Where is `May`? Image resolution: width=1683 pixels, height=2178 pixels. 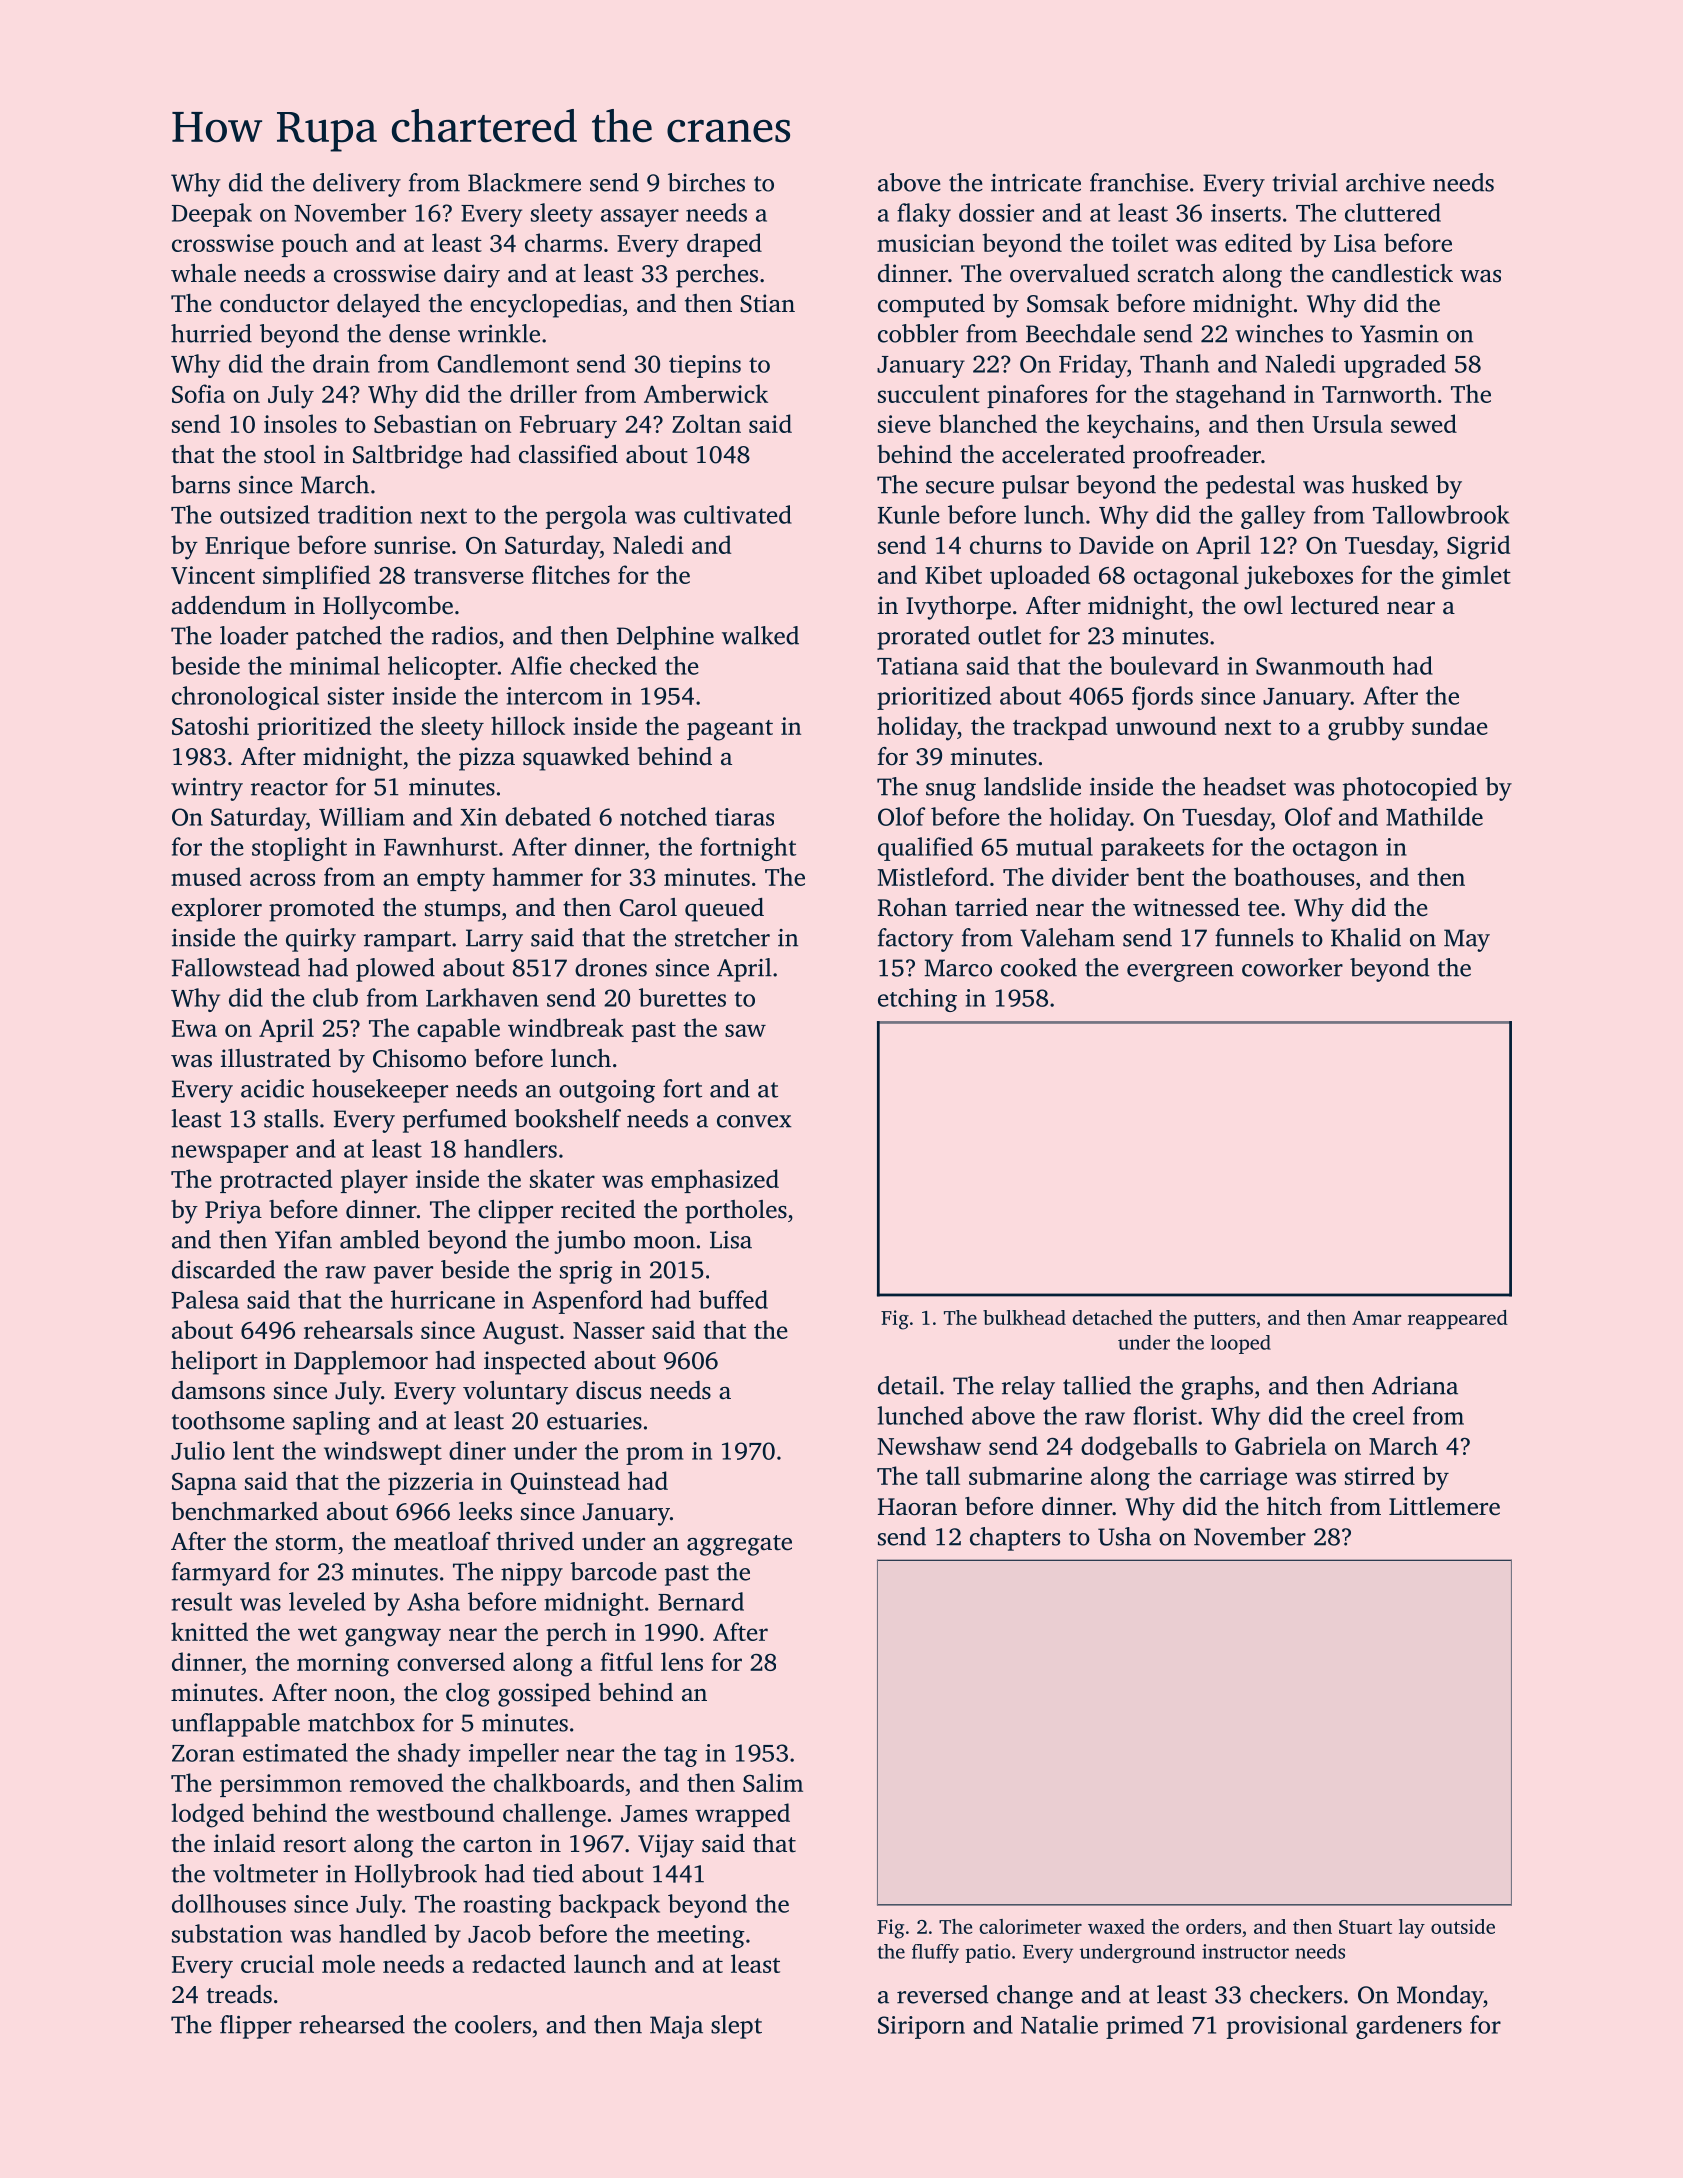 May is located at coordinates (1467, 940).
